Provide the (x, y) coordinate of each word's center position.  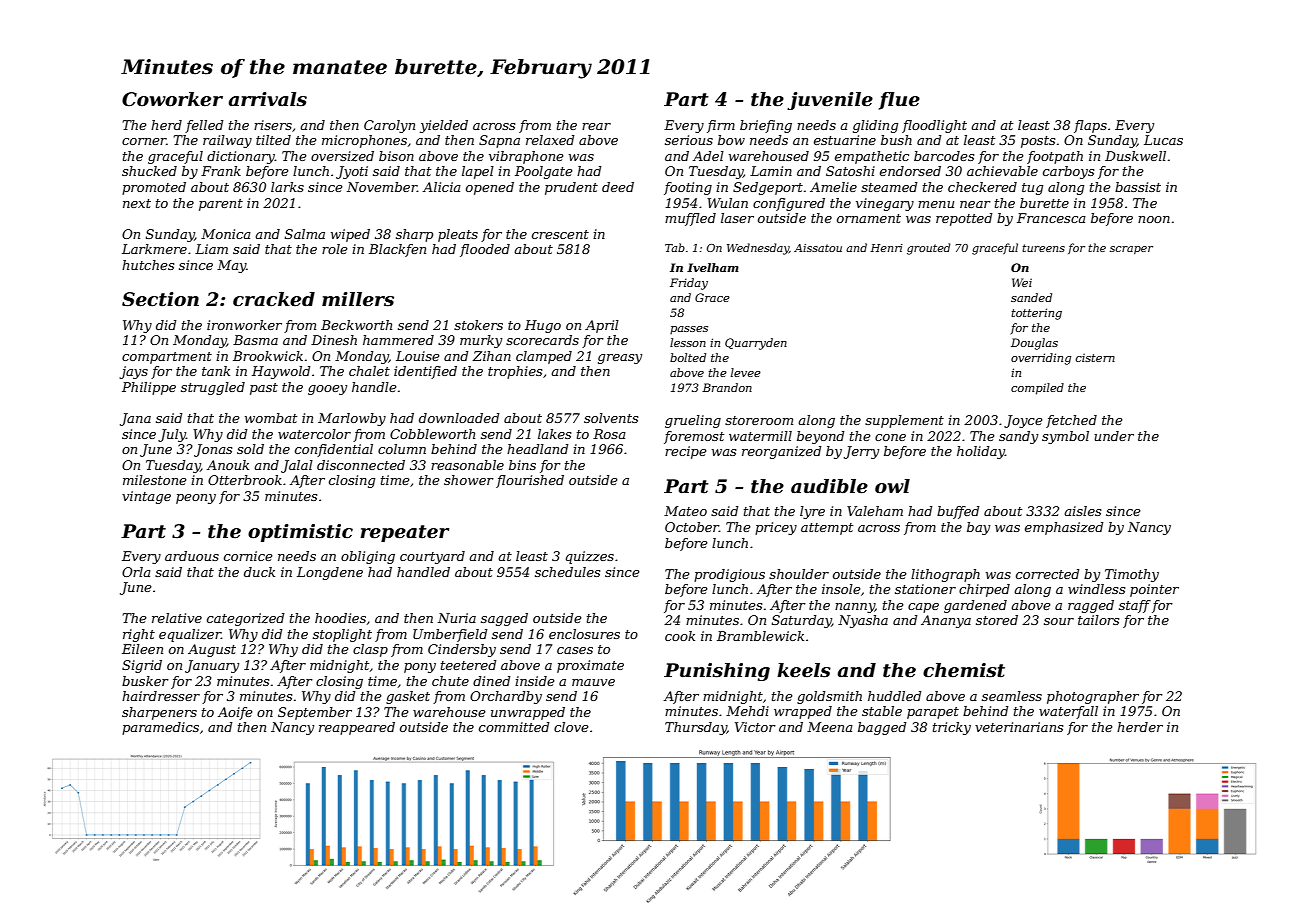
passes (689, 330)
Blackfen (397, 250)
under (1114, 436)
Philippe (149, 388)
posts (1038, 142)
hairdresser (161, 696)
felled (204, 126)
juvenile (830, 101)
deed (618, 187)
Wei (1022, 282)
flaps (1090, 126)
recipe (686, 452)
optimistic (300, 533)
